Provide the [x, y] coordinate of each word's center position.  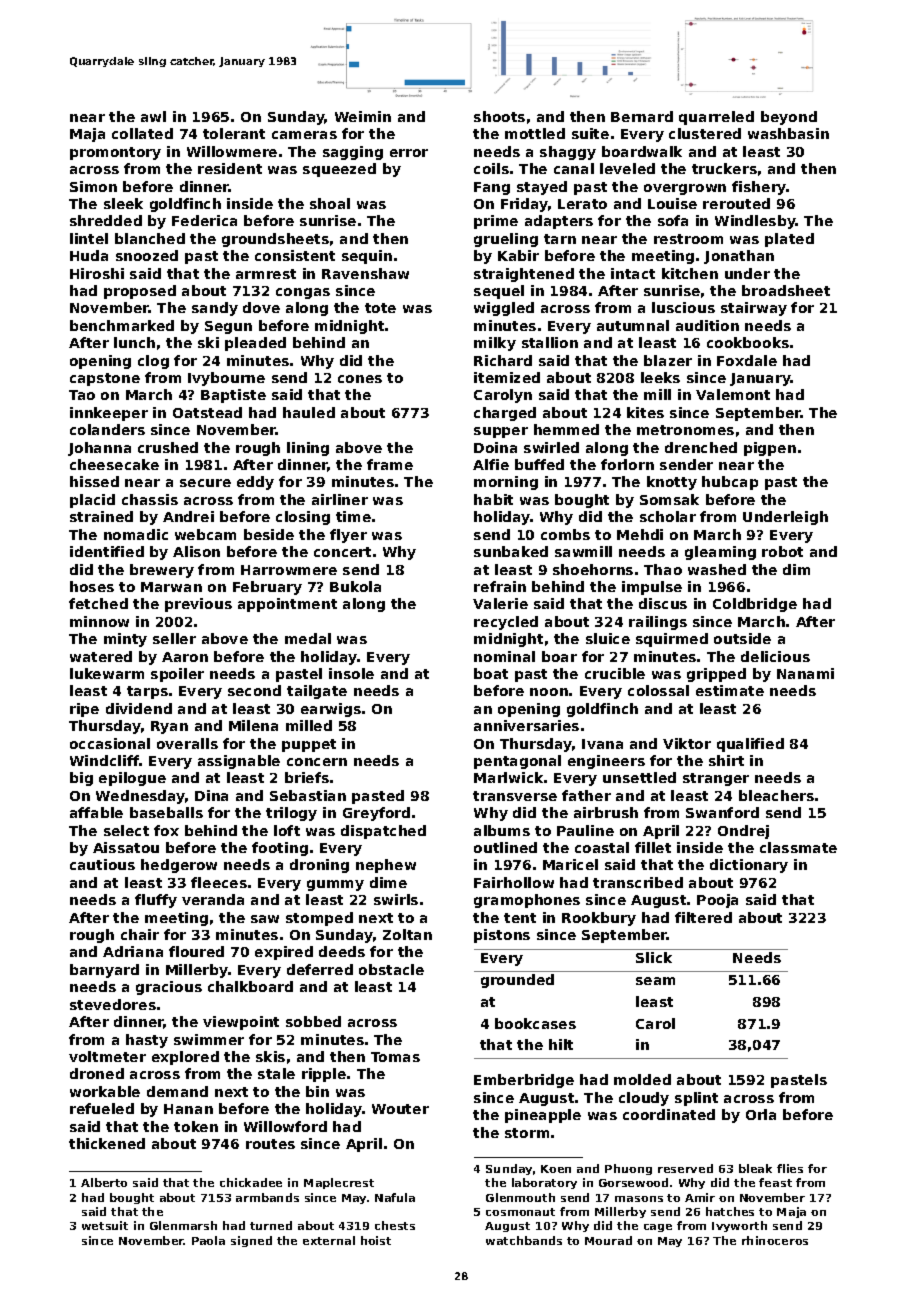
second [254, 690]
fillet [653, 847]
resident [230, 168]
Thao [663, 569]
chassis [150, 499]
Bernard [642, 116]
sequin [367, 257]
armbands [267, 1197]
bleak [755, 1168]
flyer [348, 536]
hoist [376, 1240]
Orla [761, 1114]
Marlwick [509, 777]
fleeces [219, 882]
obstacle [391, 969]
